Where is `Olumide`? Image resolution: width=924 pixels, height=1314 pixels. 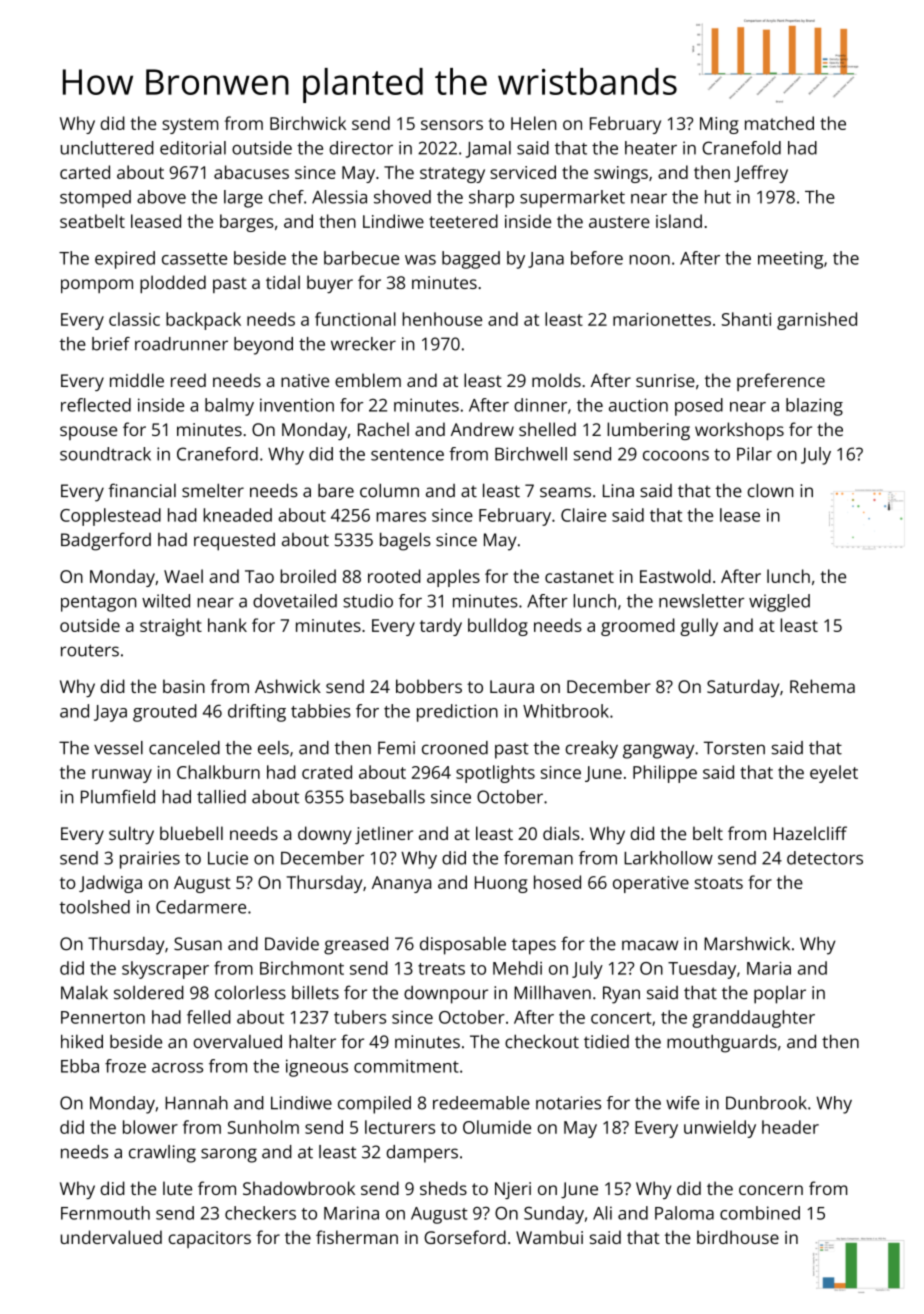 Olumide is located at coordinates (497, 1127).
